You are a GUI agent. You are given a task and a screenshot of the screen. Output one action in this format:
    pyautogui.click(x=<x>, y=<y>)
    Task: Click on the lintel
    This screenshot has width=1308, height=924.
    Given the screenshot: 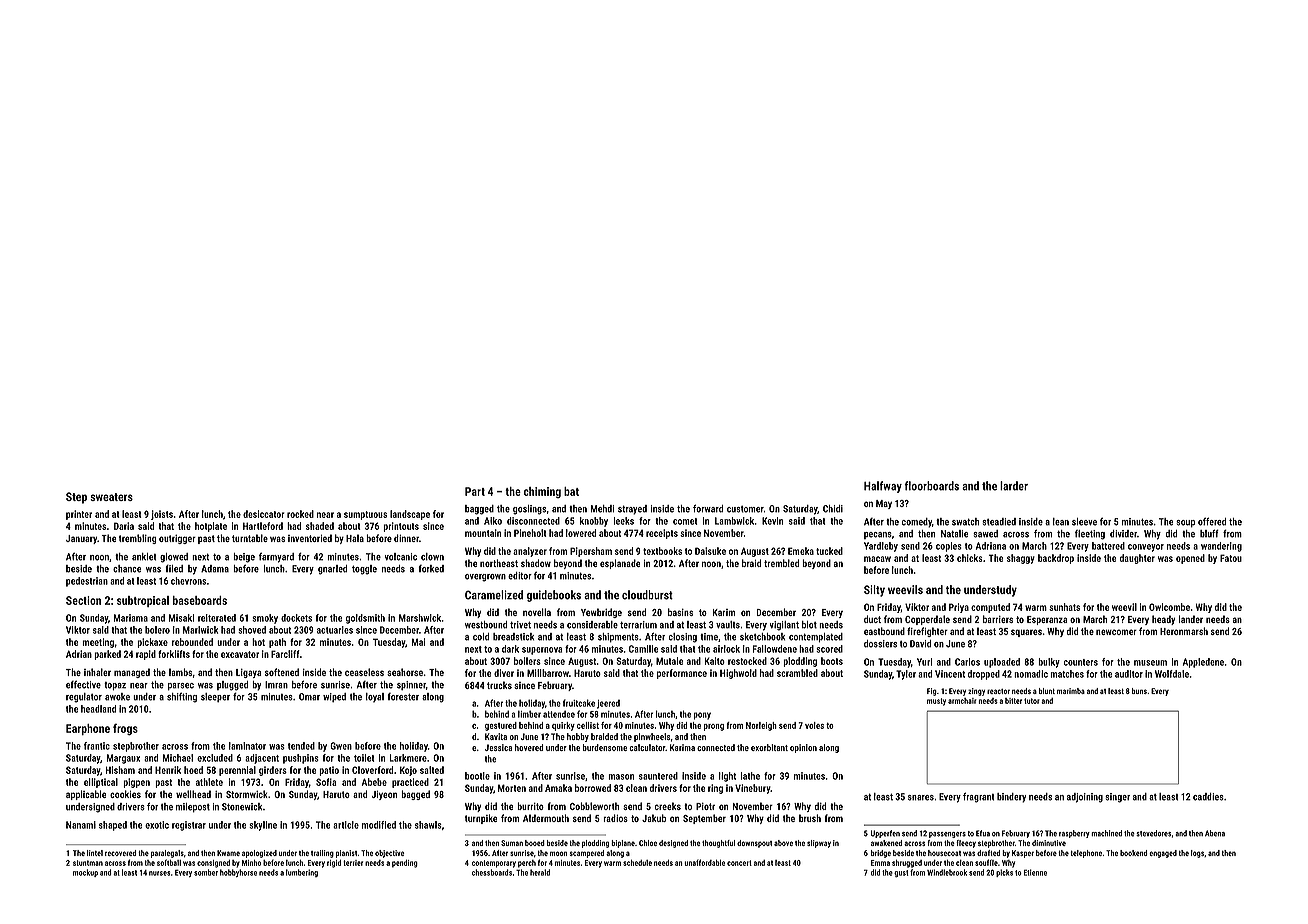 What is the action you would take?
    pyautogui.click(x=95, y=853)
